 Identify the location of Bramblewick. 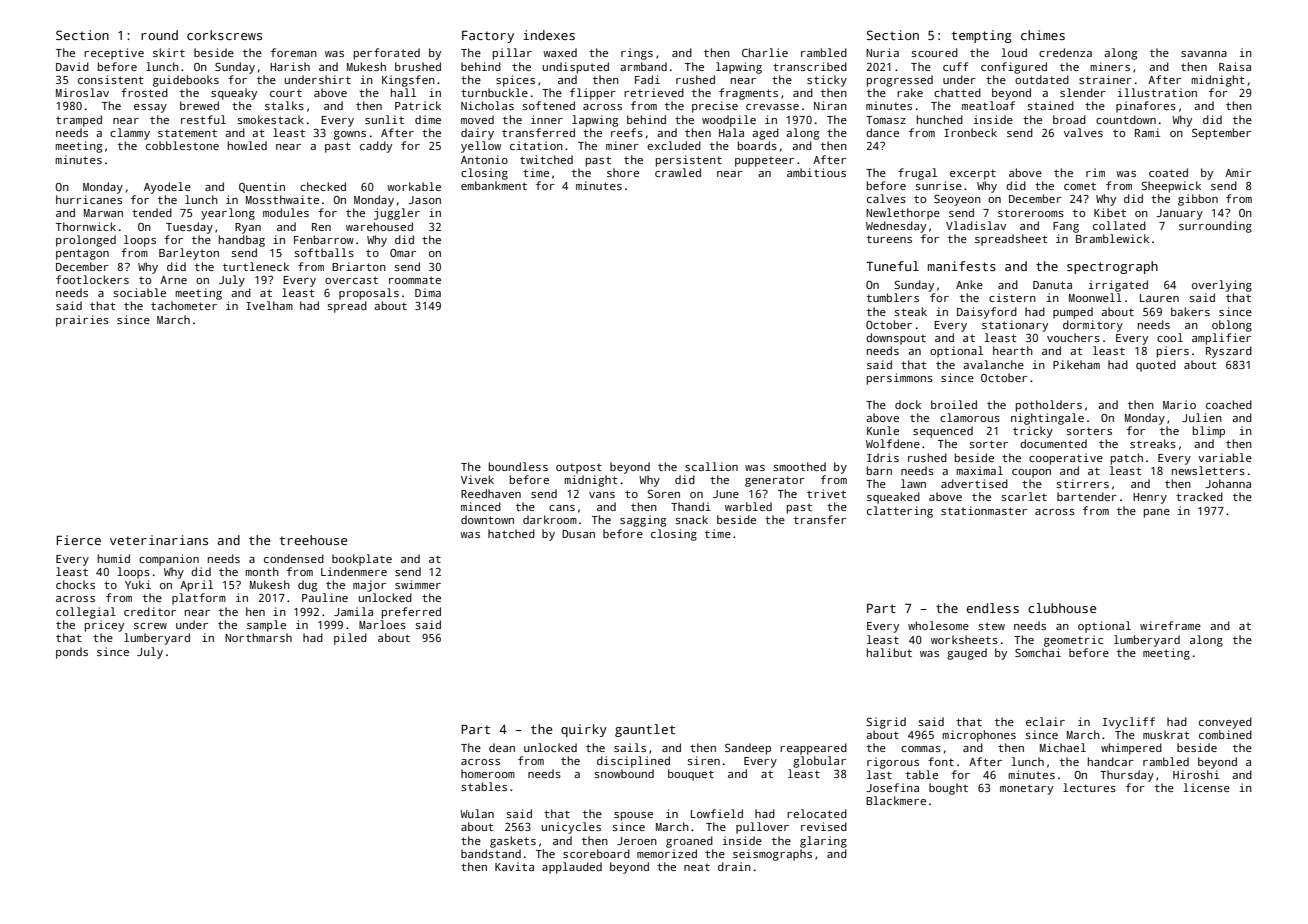
(1112, 238).
